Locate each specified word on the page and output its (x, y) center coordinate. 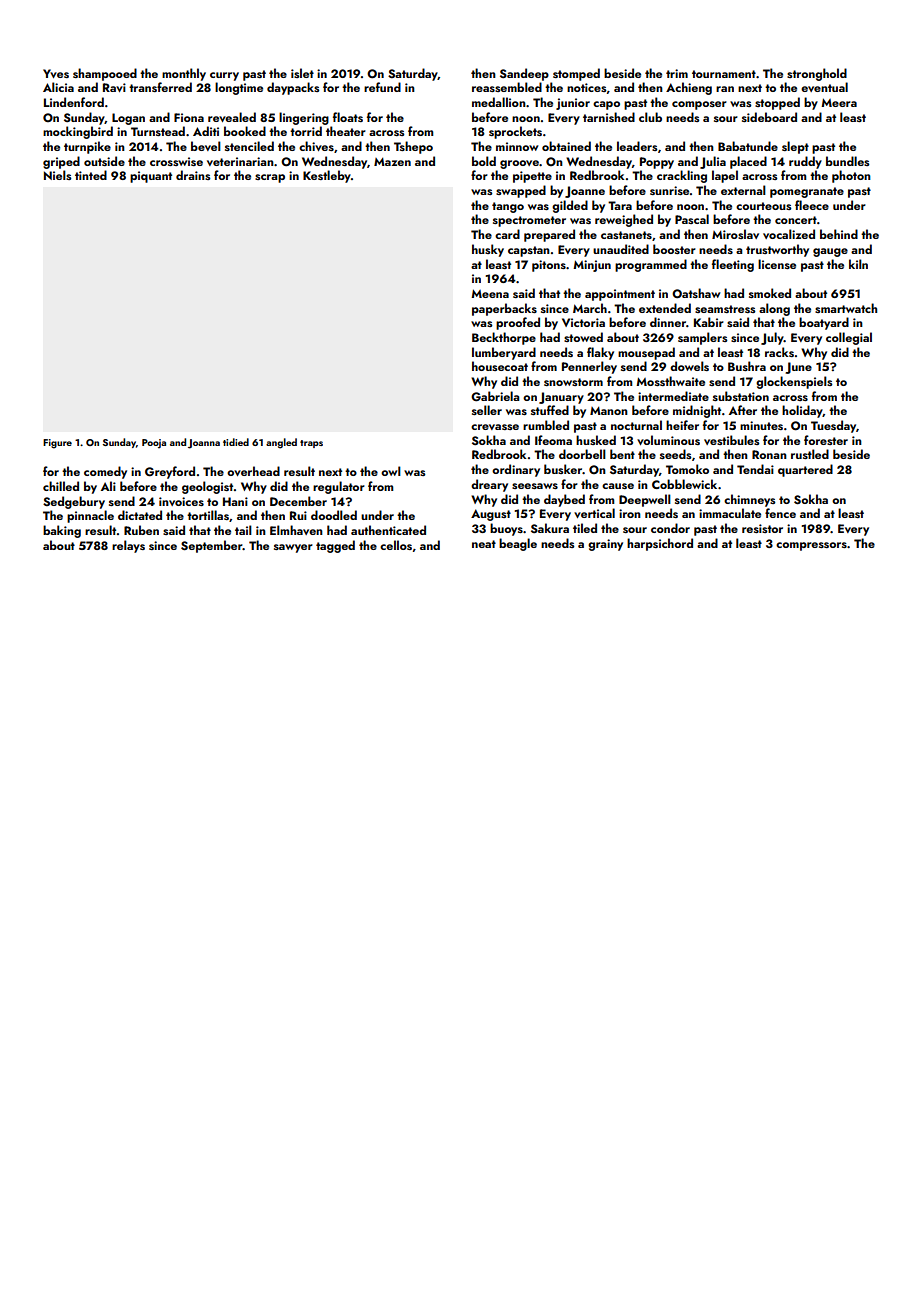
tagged (335, 546)
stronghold (817, 74)
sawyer (293, 548)
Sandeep (524, 74)
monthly (184, 74)
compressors (811, 546)
